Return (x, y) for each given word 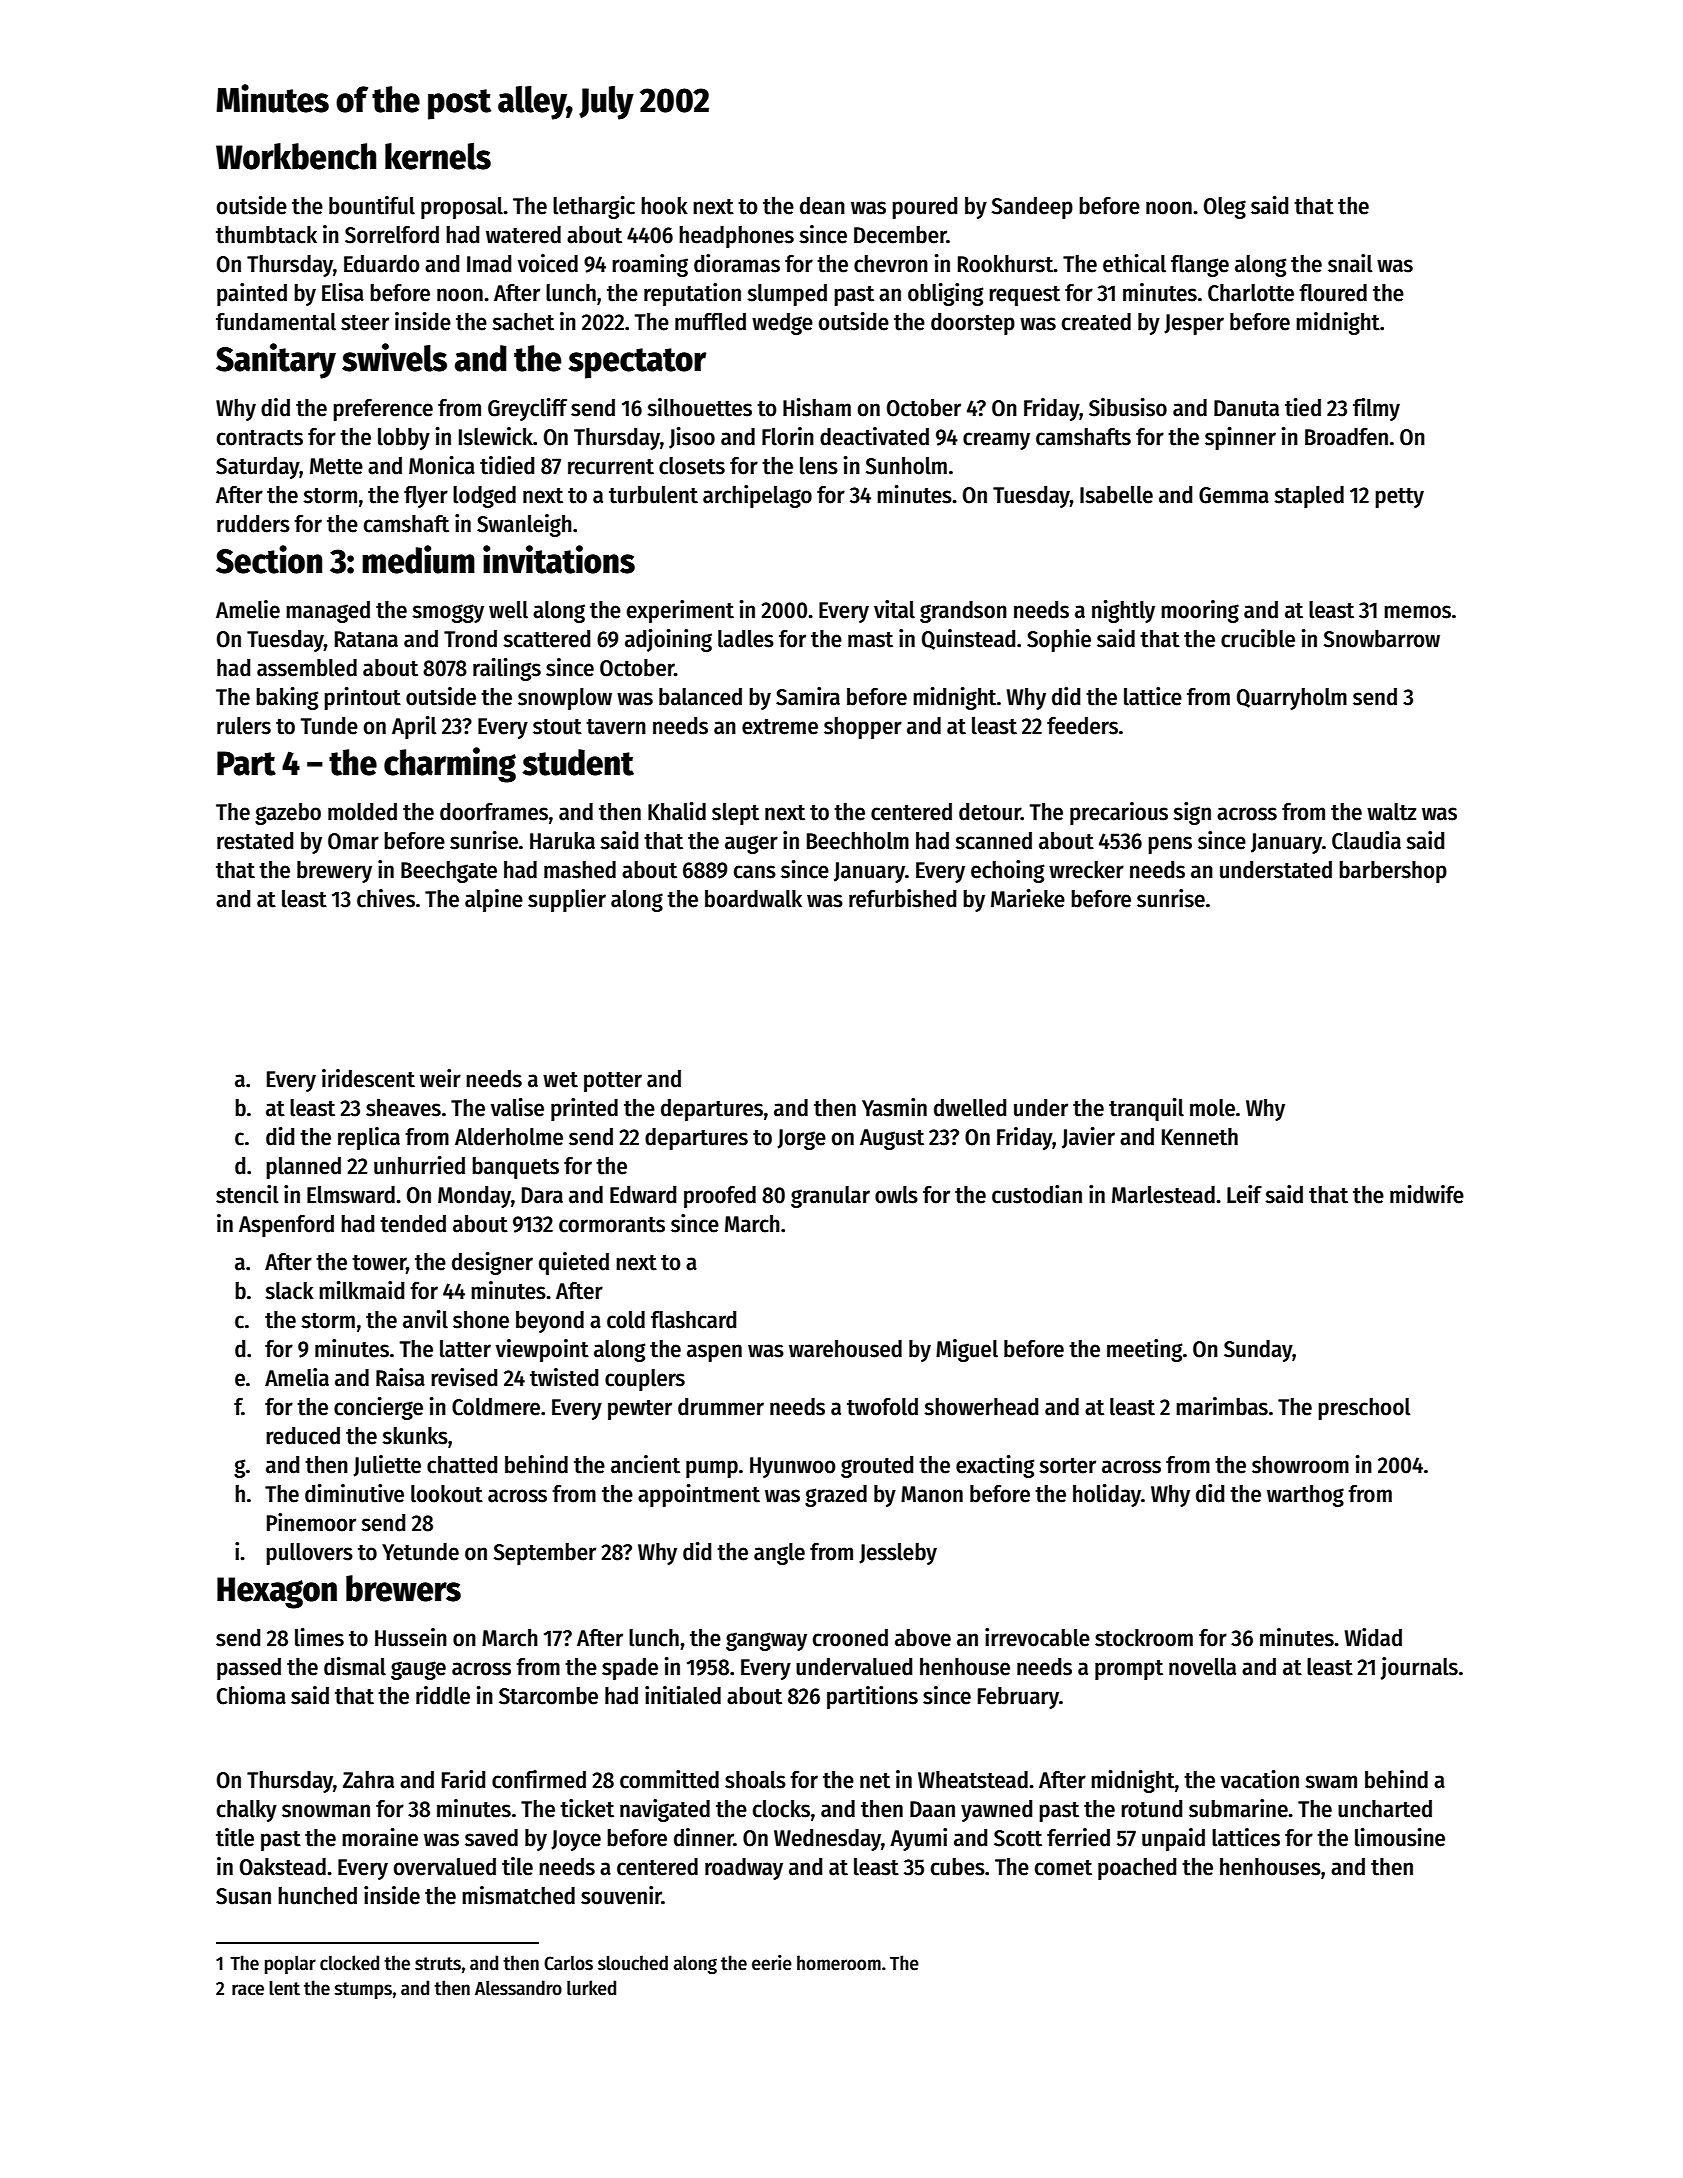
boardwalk (753, 899)
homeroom (839, 1963)
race (248, 1990)
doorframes (494, 812)
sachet (523, 322)
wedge (782, 324)
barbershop (1393, 872)
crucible (1258, 638)
